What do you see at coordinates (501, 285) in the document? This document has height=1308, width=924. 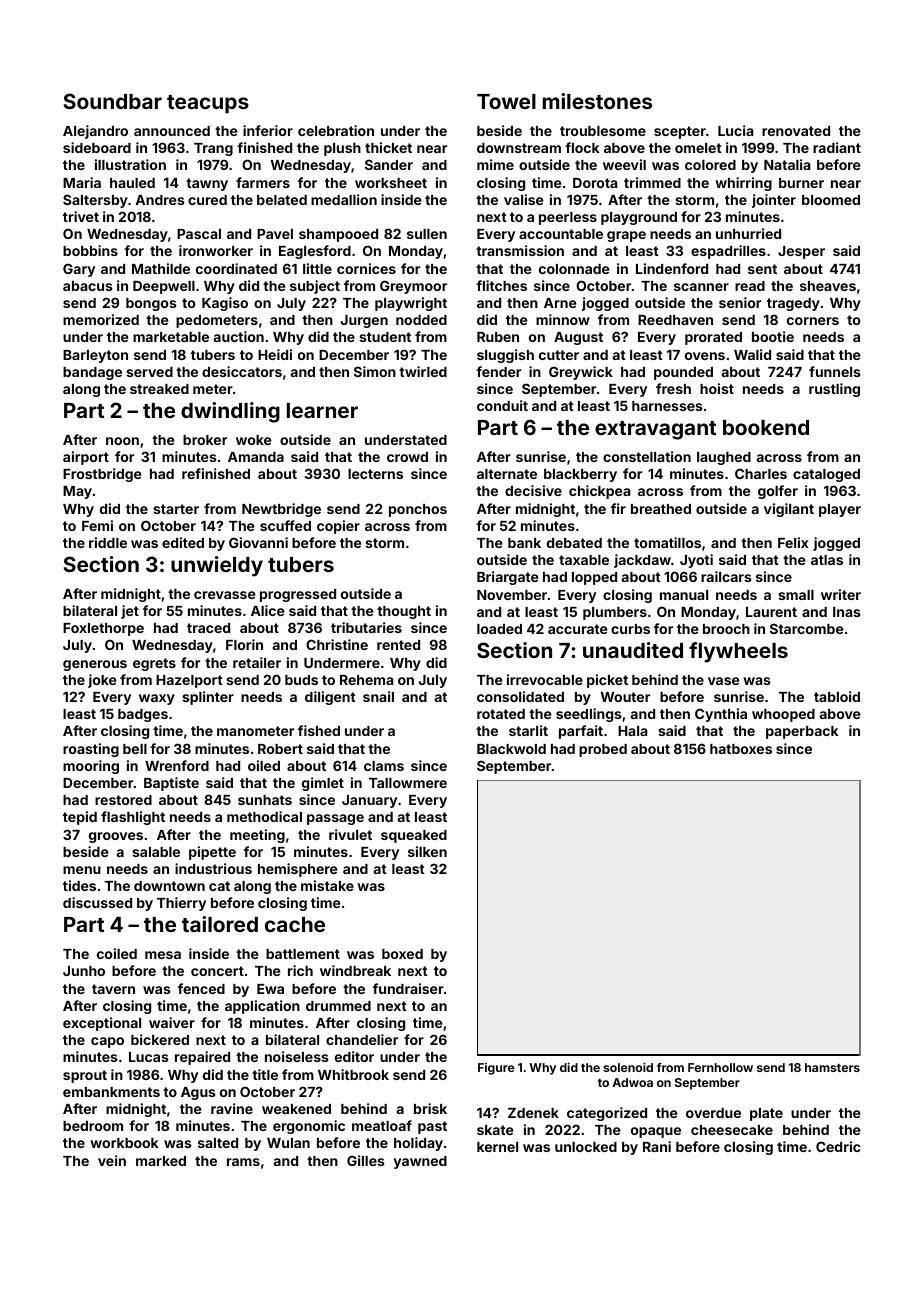 I see `flitches` at bounding box center [501, 285].
